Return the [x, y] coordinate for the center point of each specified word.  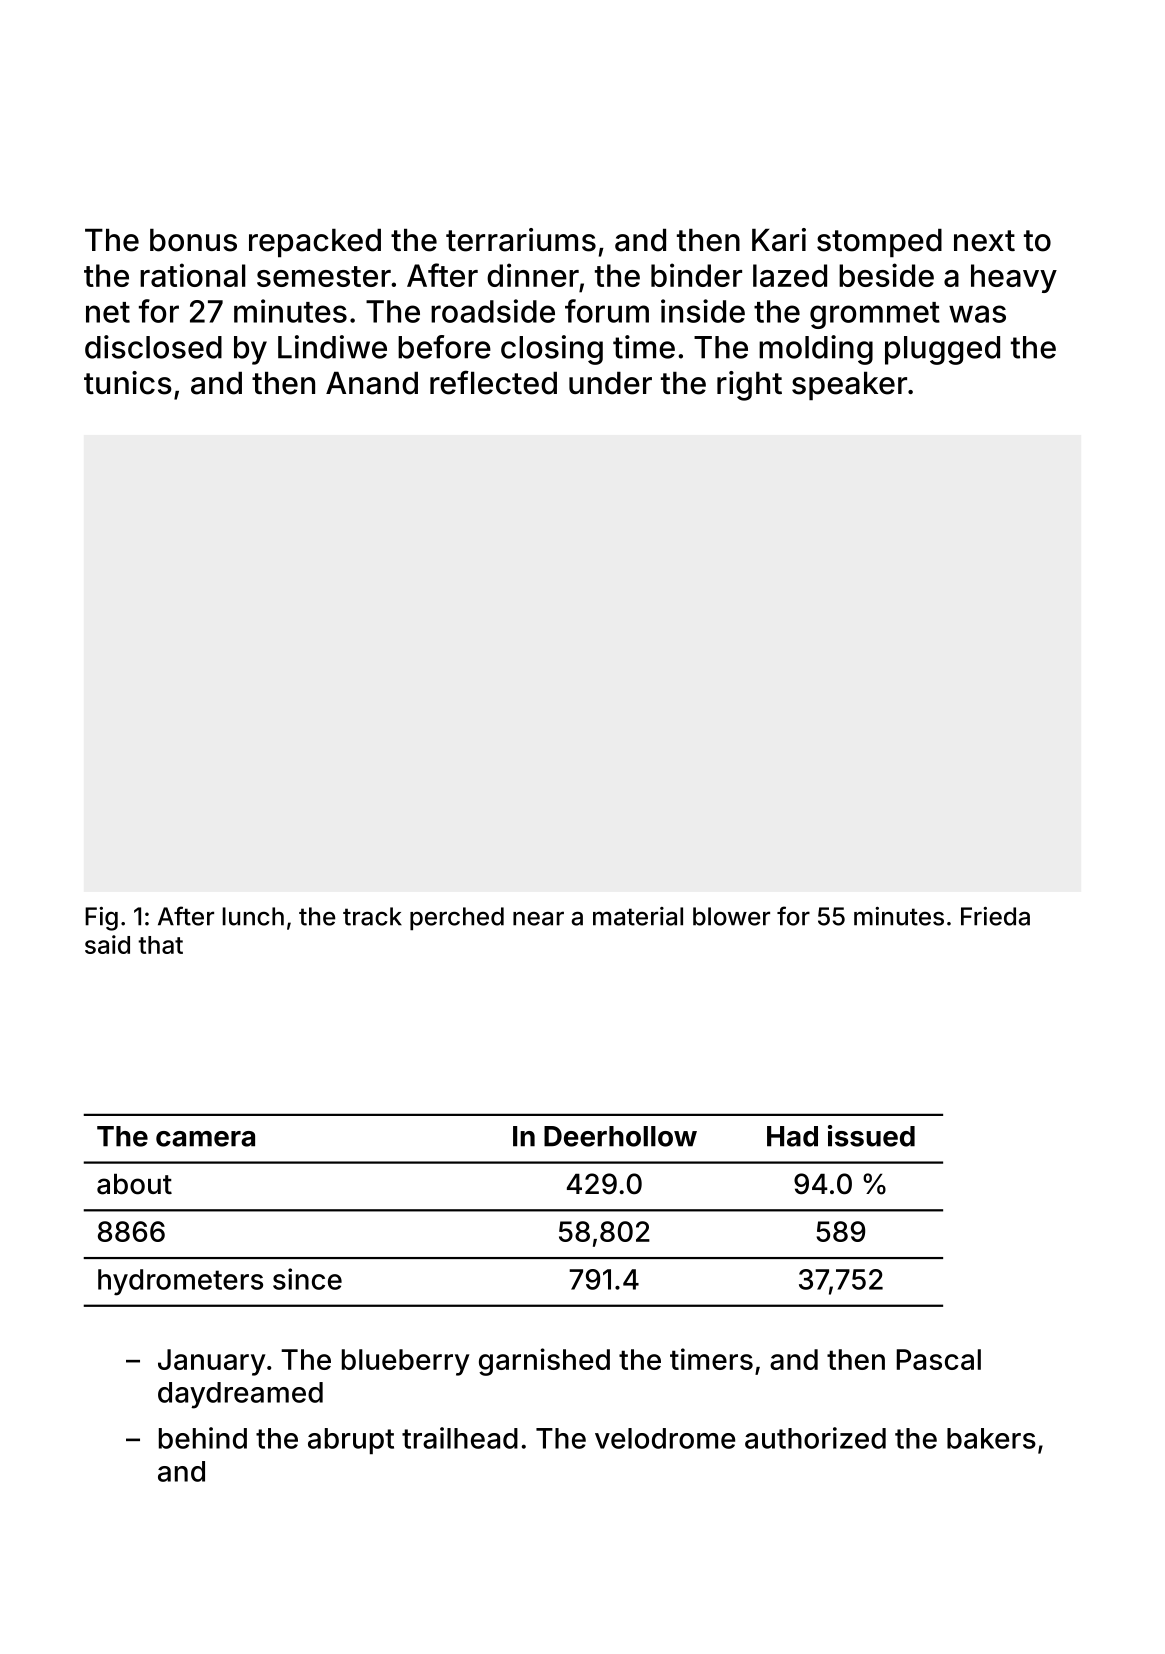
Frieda [995, 916]
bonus [193, 240]
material [638, 916]
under [610, 383]
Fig [101, 919]
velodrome [665, 1438]
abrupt [351, 1441]
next [984, 241]
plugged [942, 350]
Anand [372, 383]
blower [731, 916]
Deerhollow [620, 1136]
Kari [779, 240]
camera [205, 1139]
